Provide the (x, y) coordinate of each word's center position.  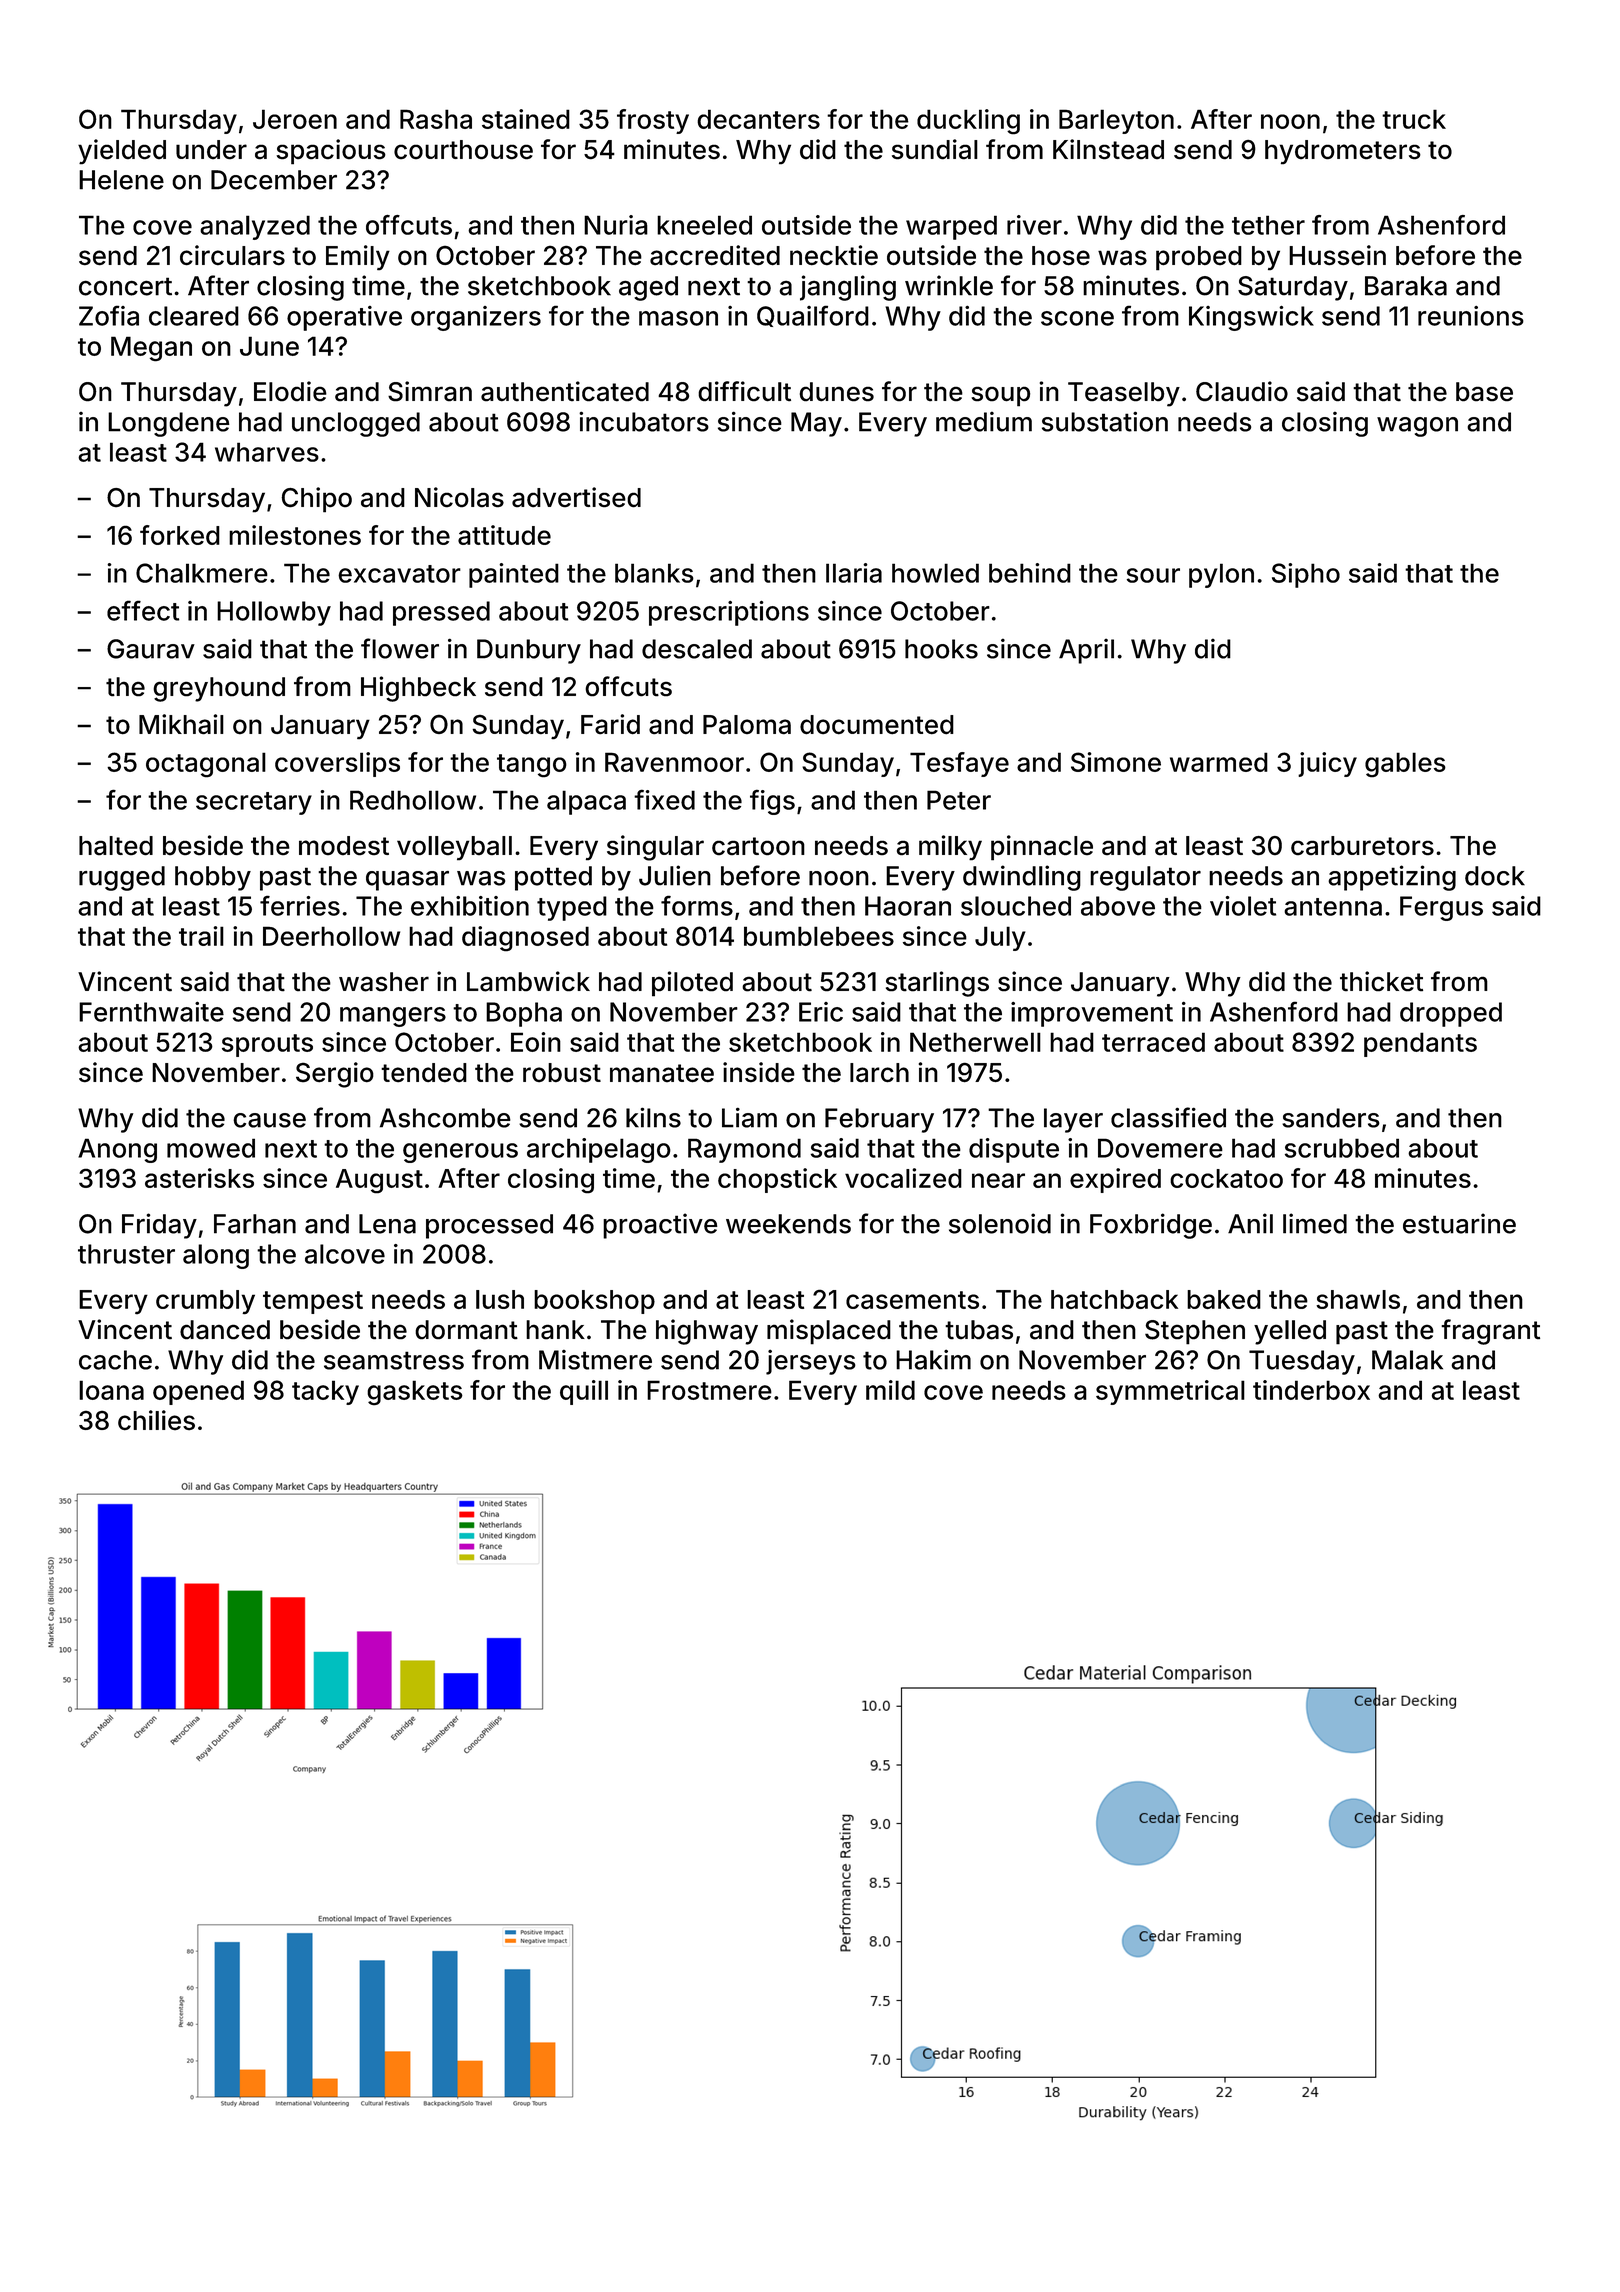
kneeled (704, 225)
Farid (610, 724)
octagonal (206, 765)
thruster (126, 1254)
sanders (1331, 1118)
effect (143, 610)
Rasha (436, 119)
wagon (1417, 427)
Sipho (1306, 575)
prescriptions (729, 613)
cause (269, 1120)
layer (1073, 1120)
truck (1414, 119)
